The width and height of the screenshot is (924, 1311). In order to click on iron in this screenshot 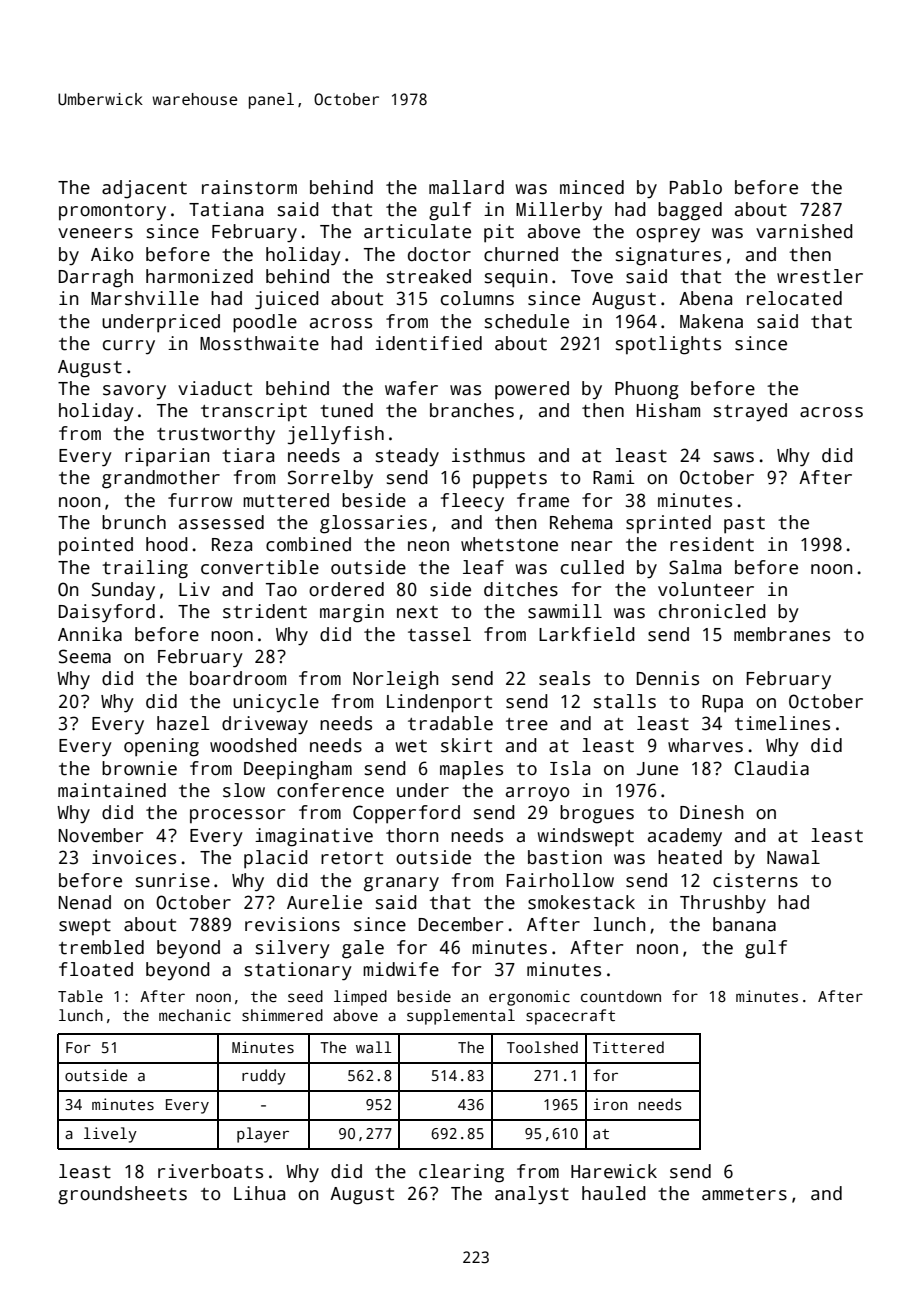, I will do `click(610, 1104)`.
